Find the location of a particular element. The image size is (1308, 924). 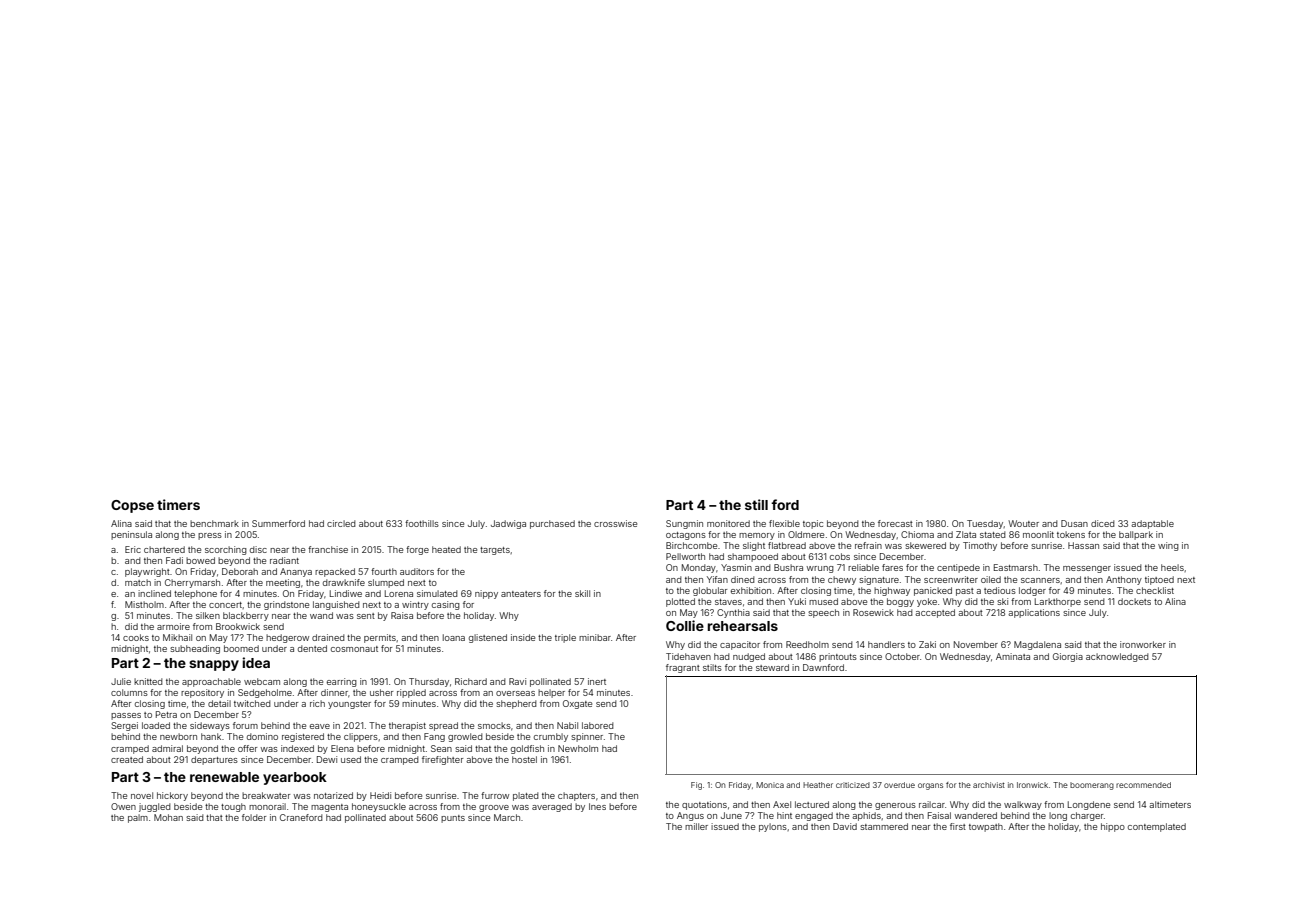

steward is located at coordinates (772, 667).
